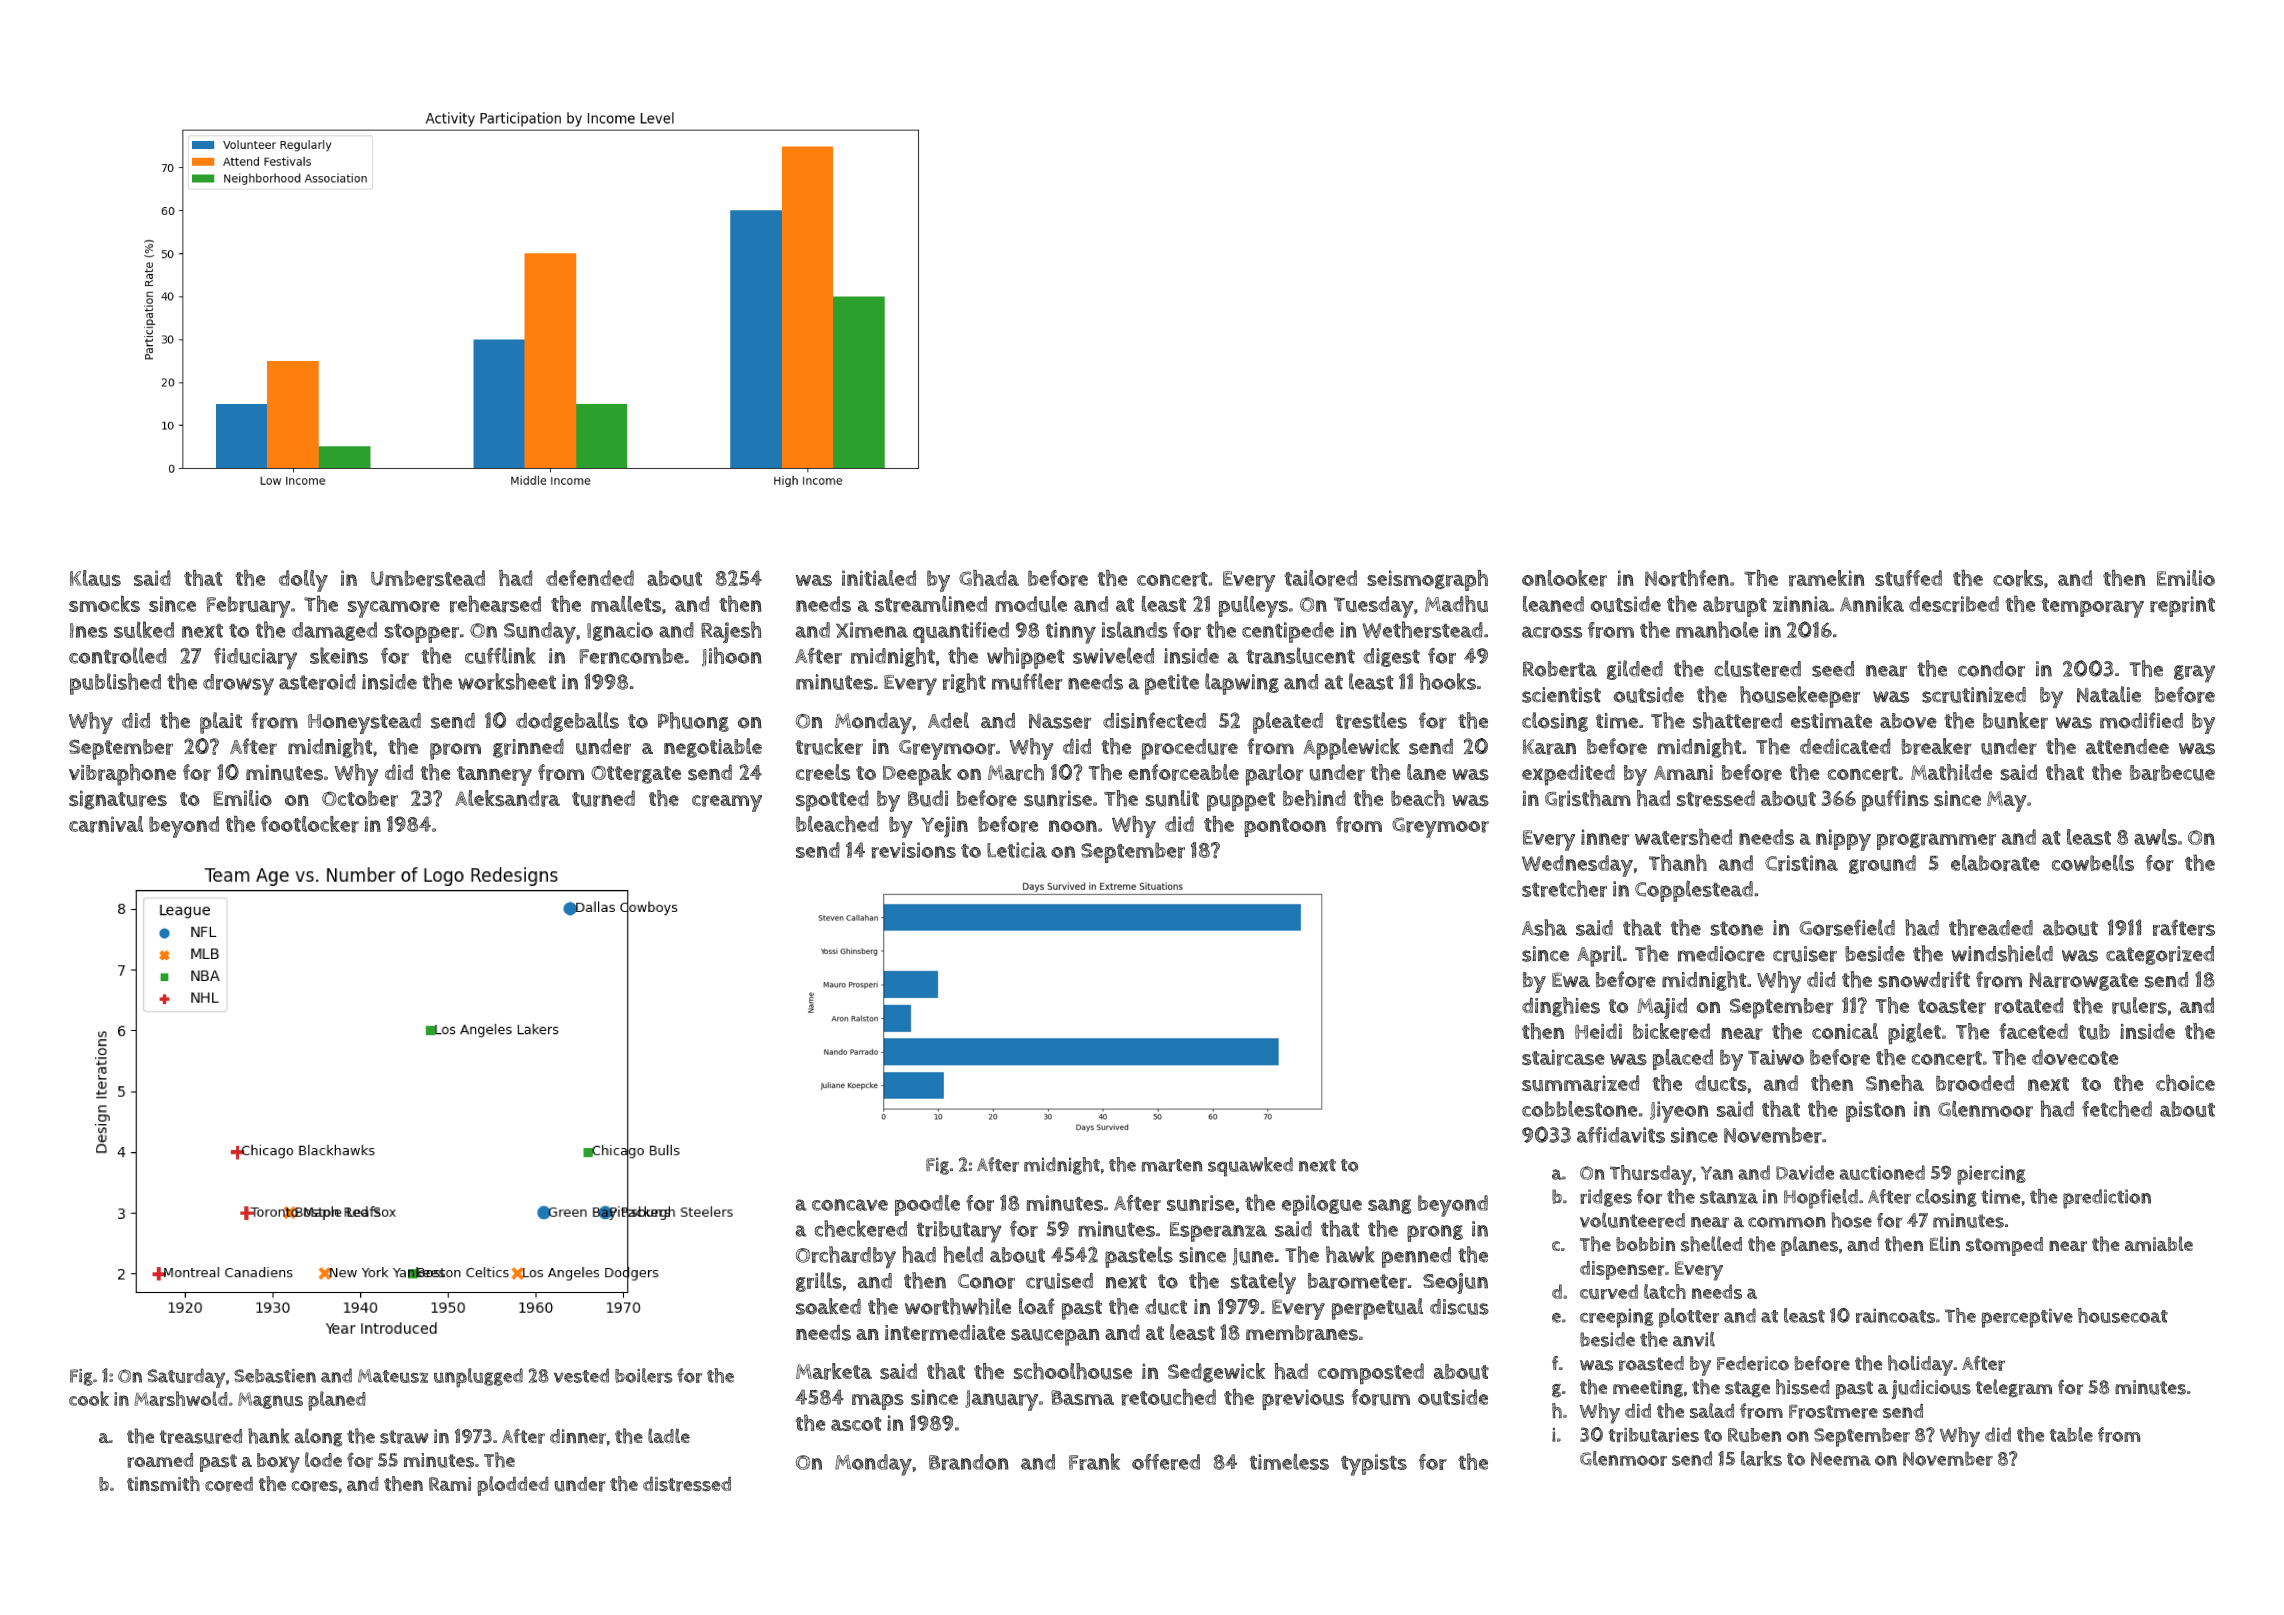 The height and width of the image is (1615, 2284). What do you see at coordinates (1172, 1165) in the image?
I see `marten` at bounding box center [1172, 1165].
